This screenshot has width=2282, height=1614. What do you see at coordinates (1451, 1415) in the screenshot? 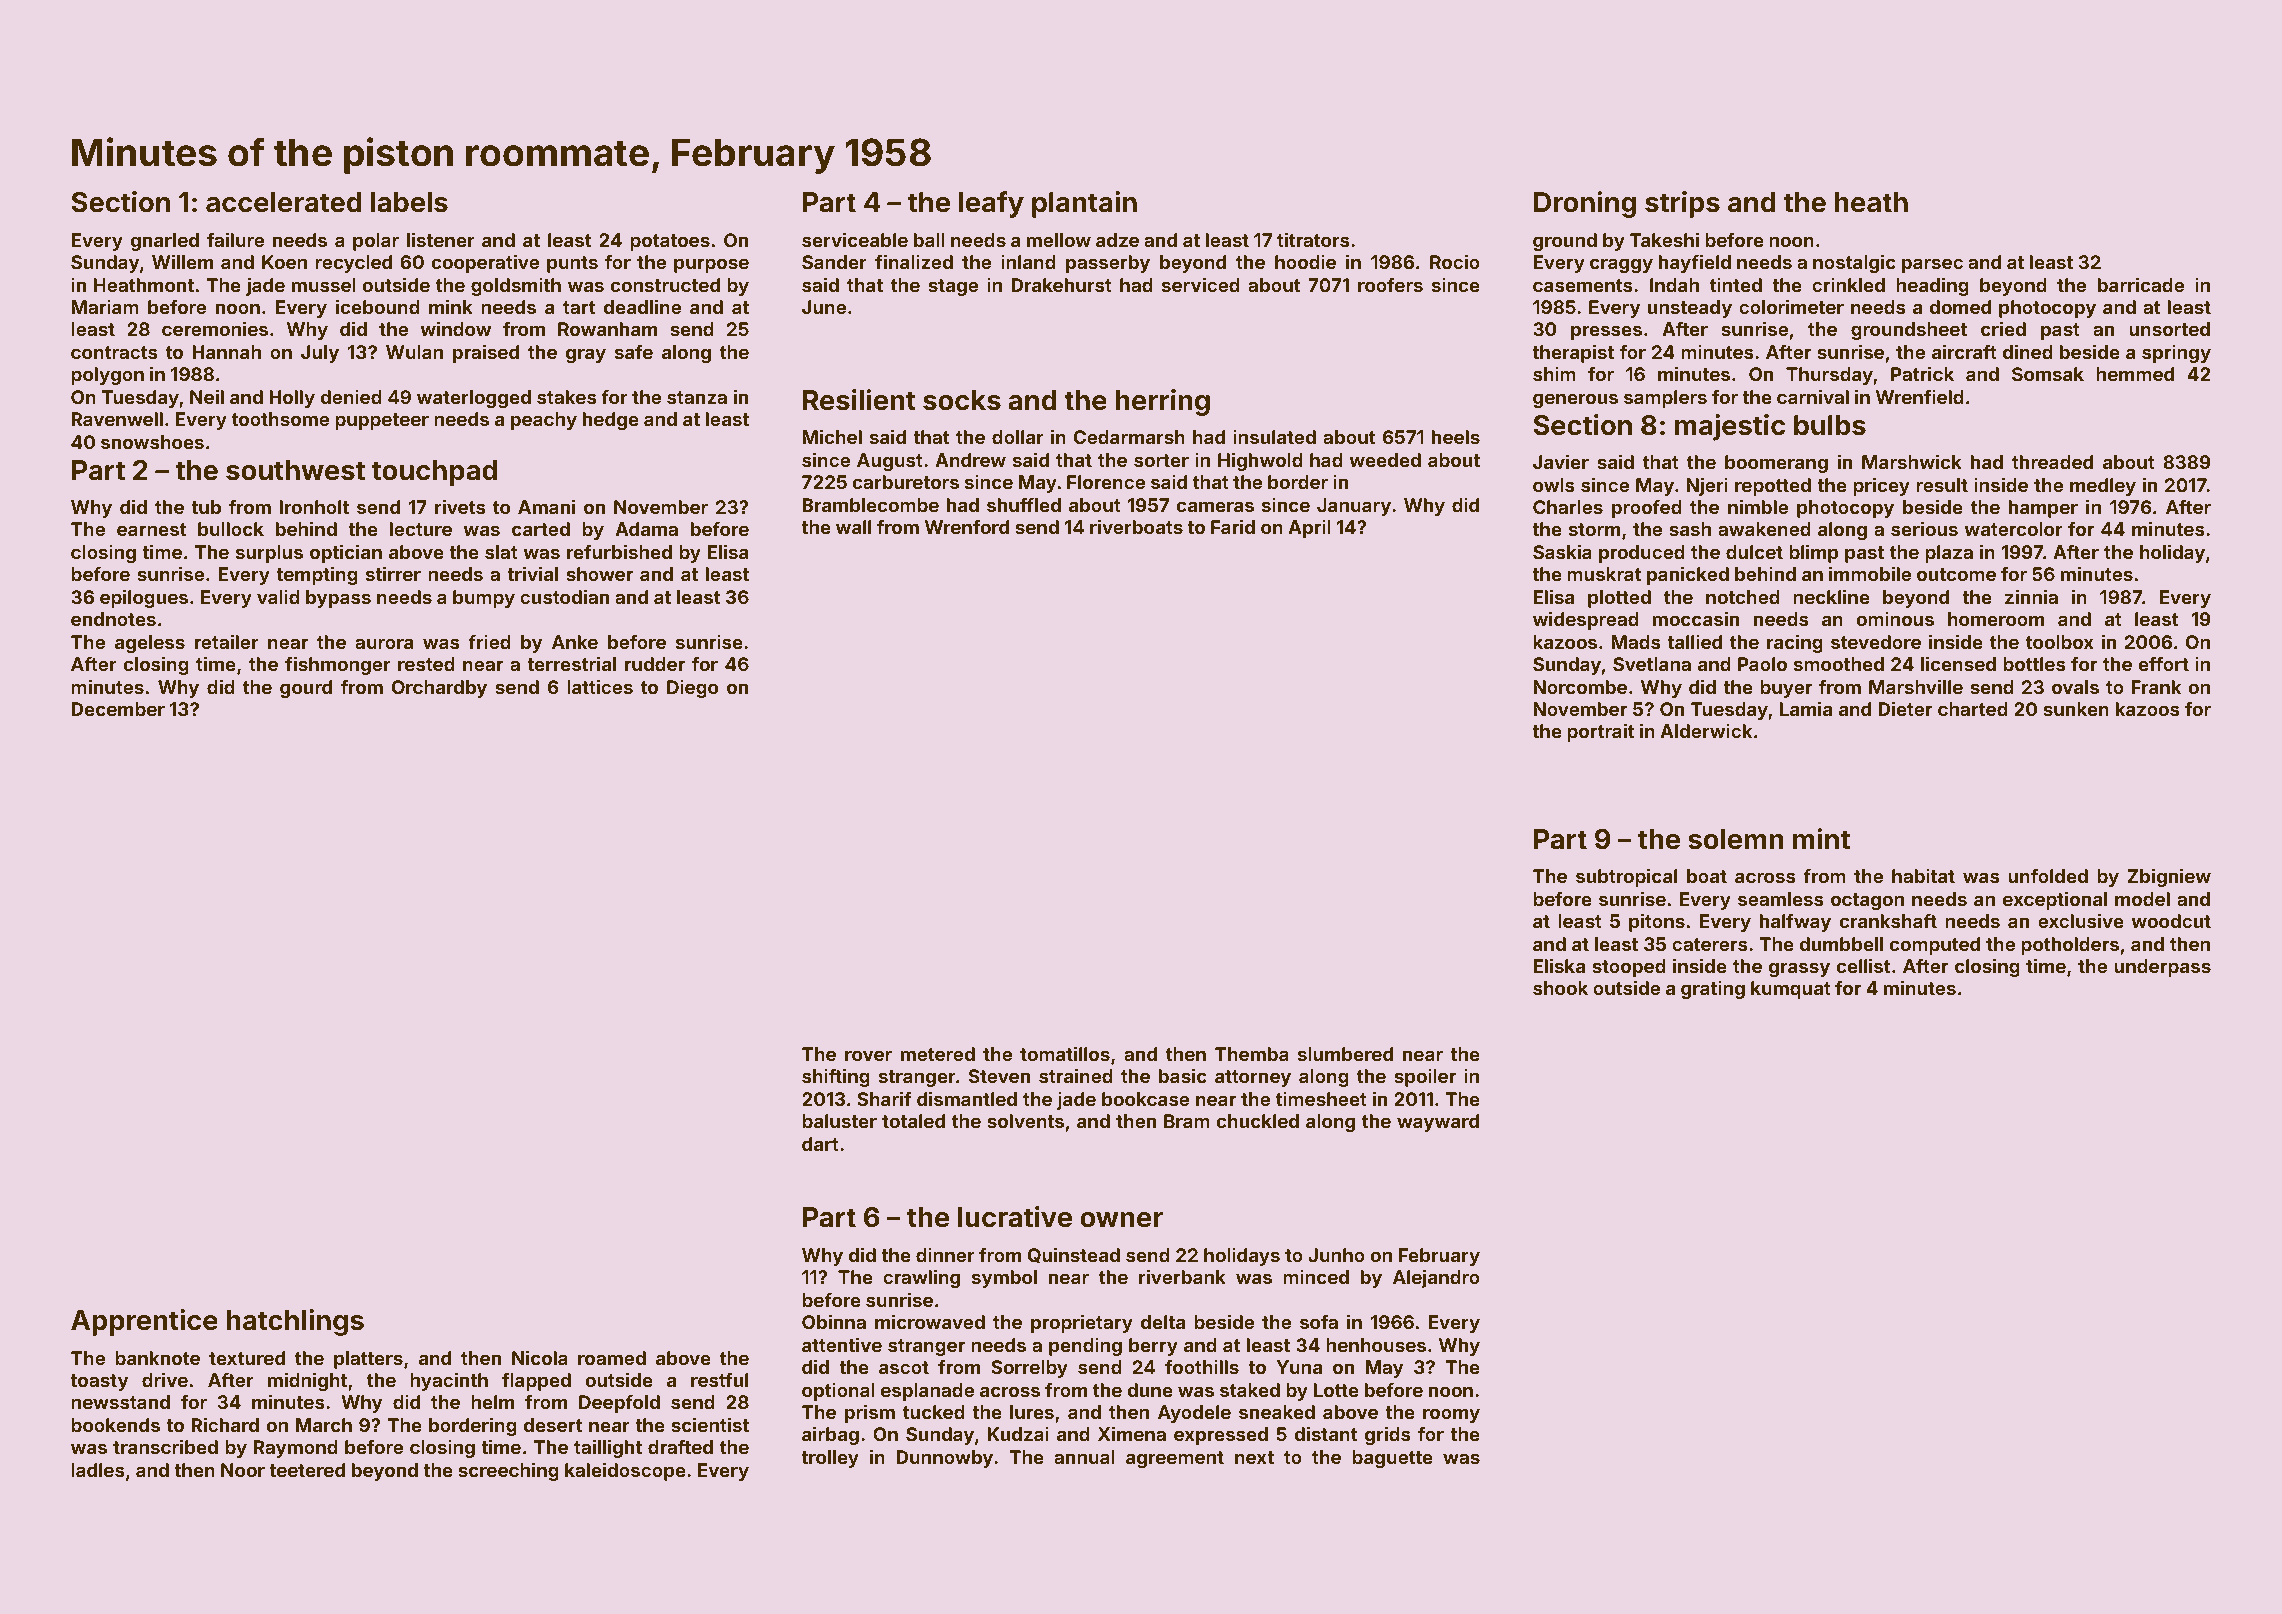
I see `roomy` at bounding box center [1451, 1415].
